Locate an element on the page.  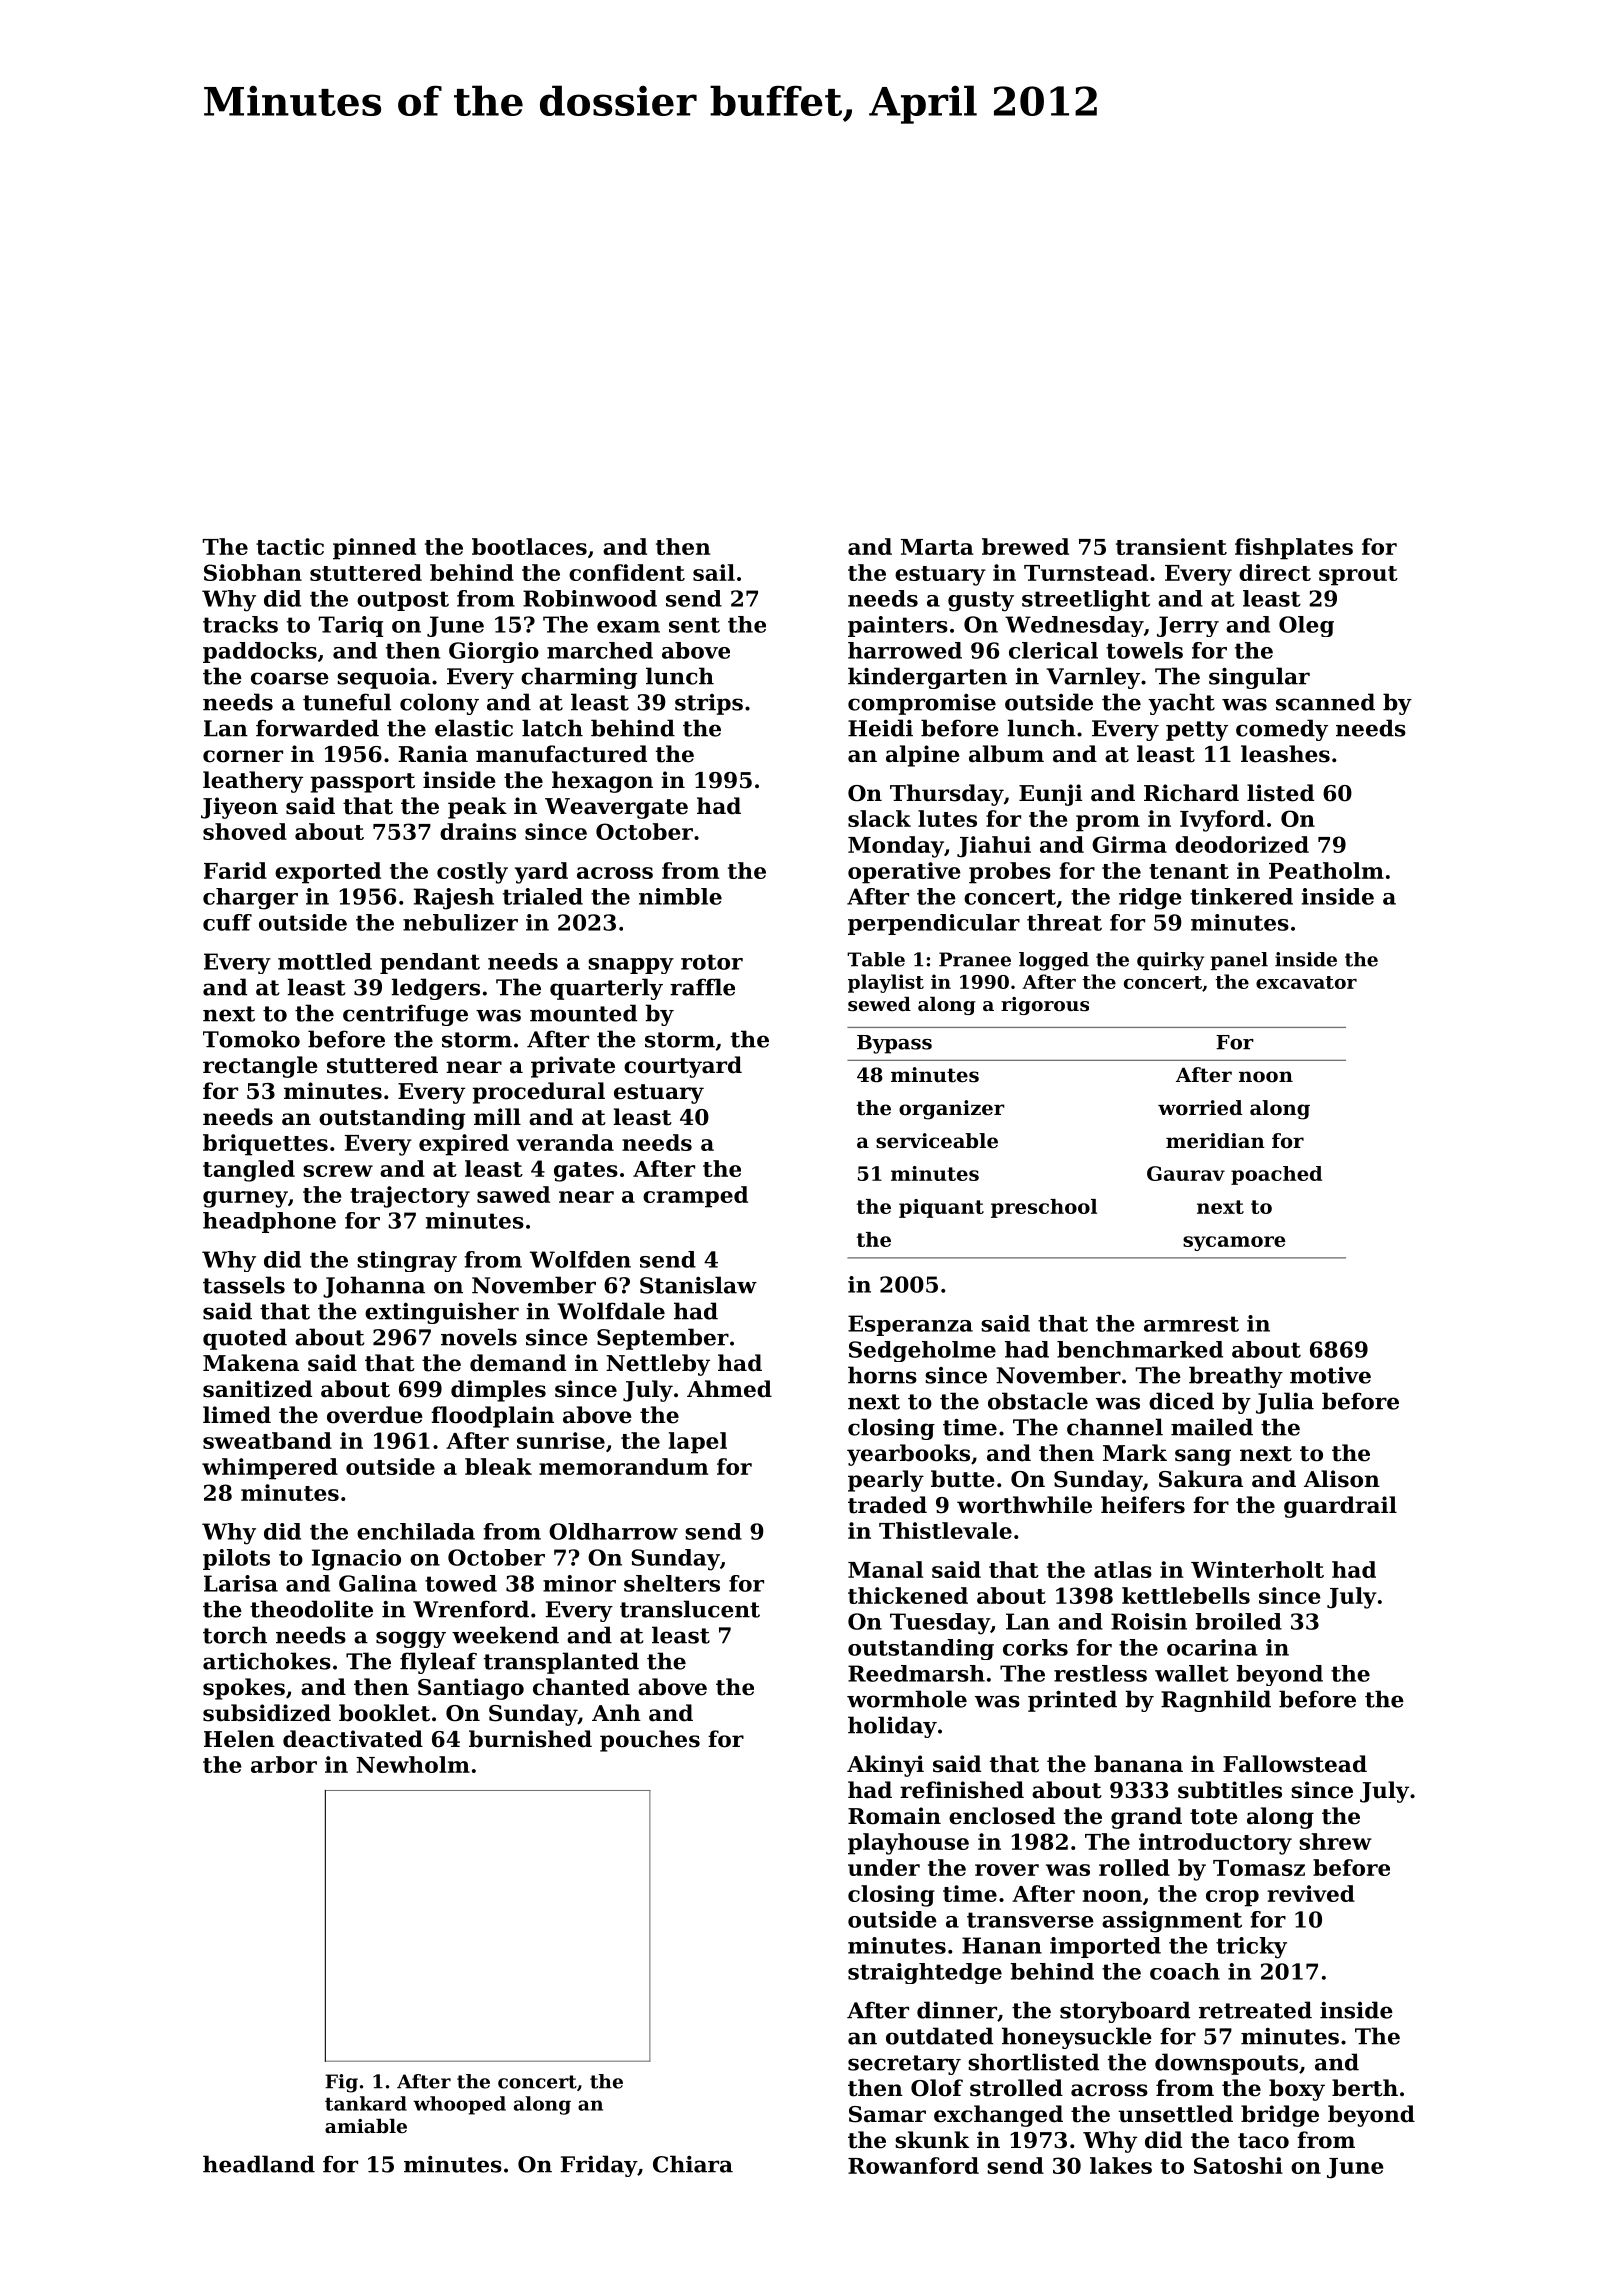
passport is located at coordinates (363, 783).
